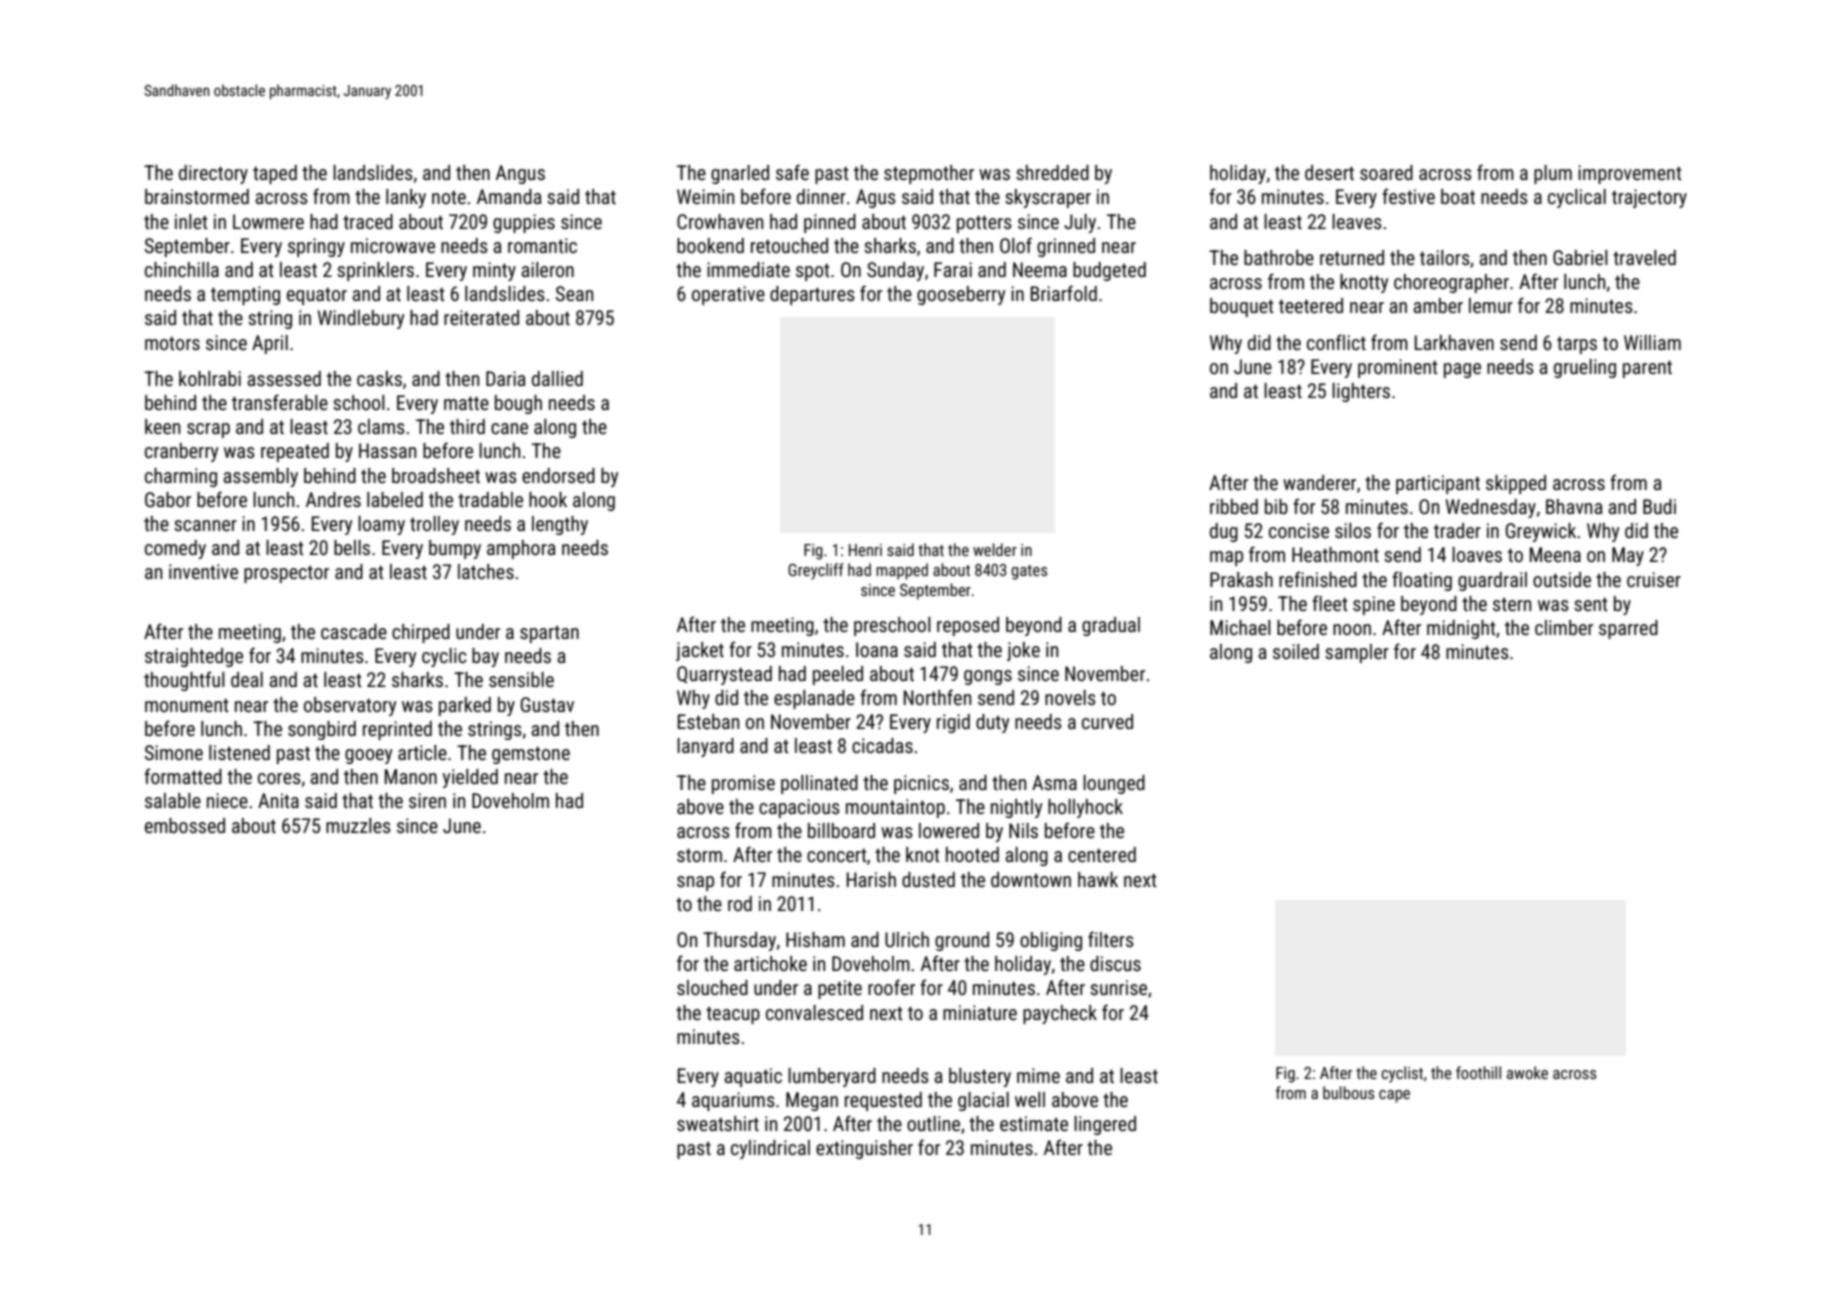 The height and width of the screenshot is (1298, 1836). I want to click on welder, so click(995, 549).
